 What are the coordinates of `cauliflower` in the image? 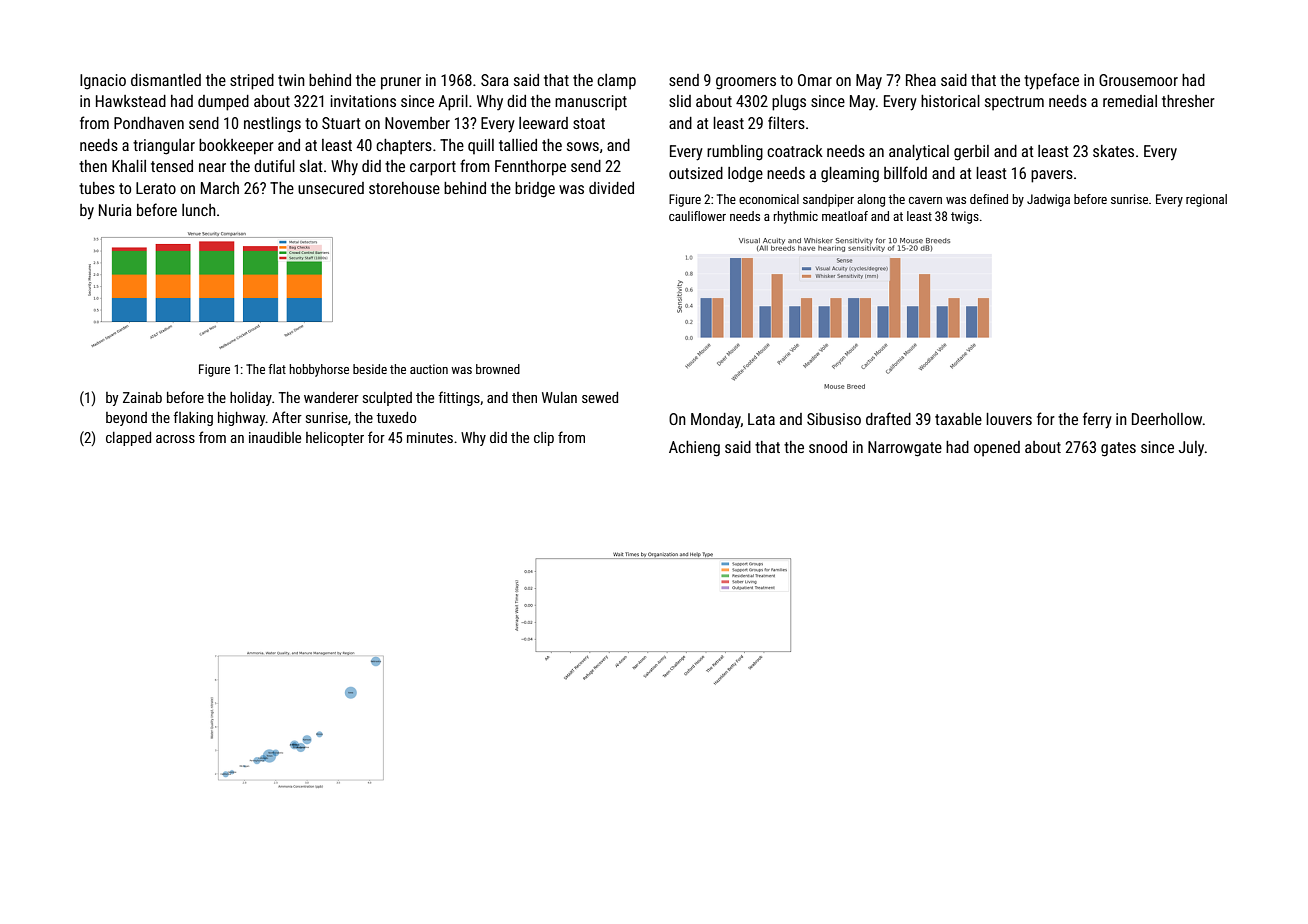 It's located at (697, 216).
